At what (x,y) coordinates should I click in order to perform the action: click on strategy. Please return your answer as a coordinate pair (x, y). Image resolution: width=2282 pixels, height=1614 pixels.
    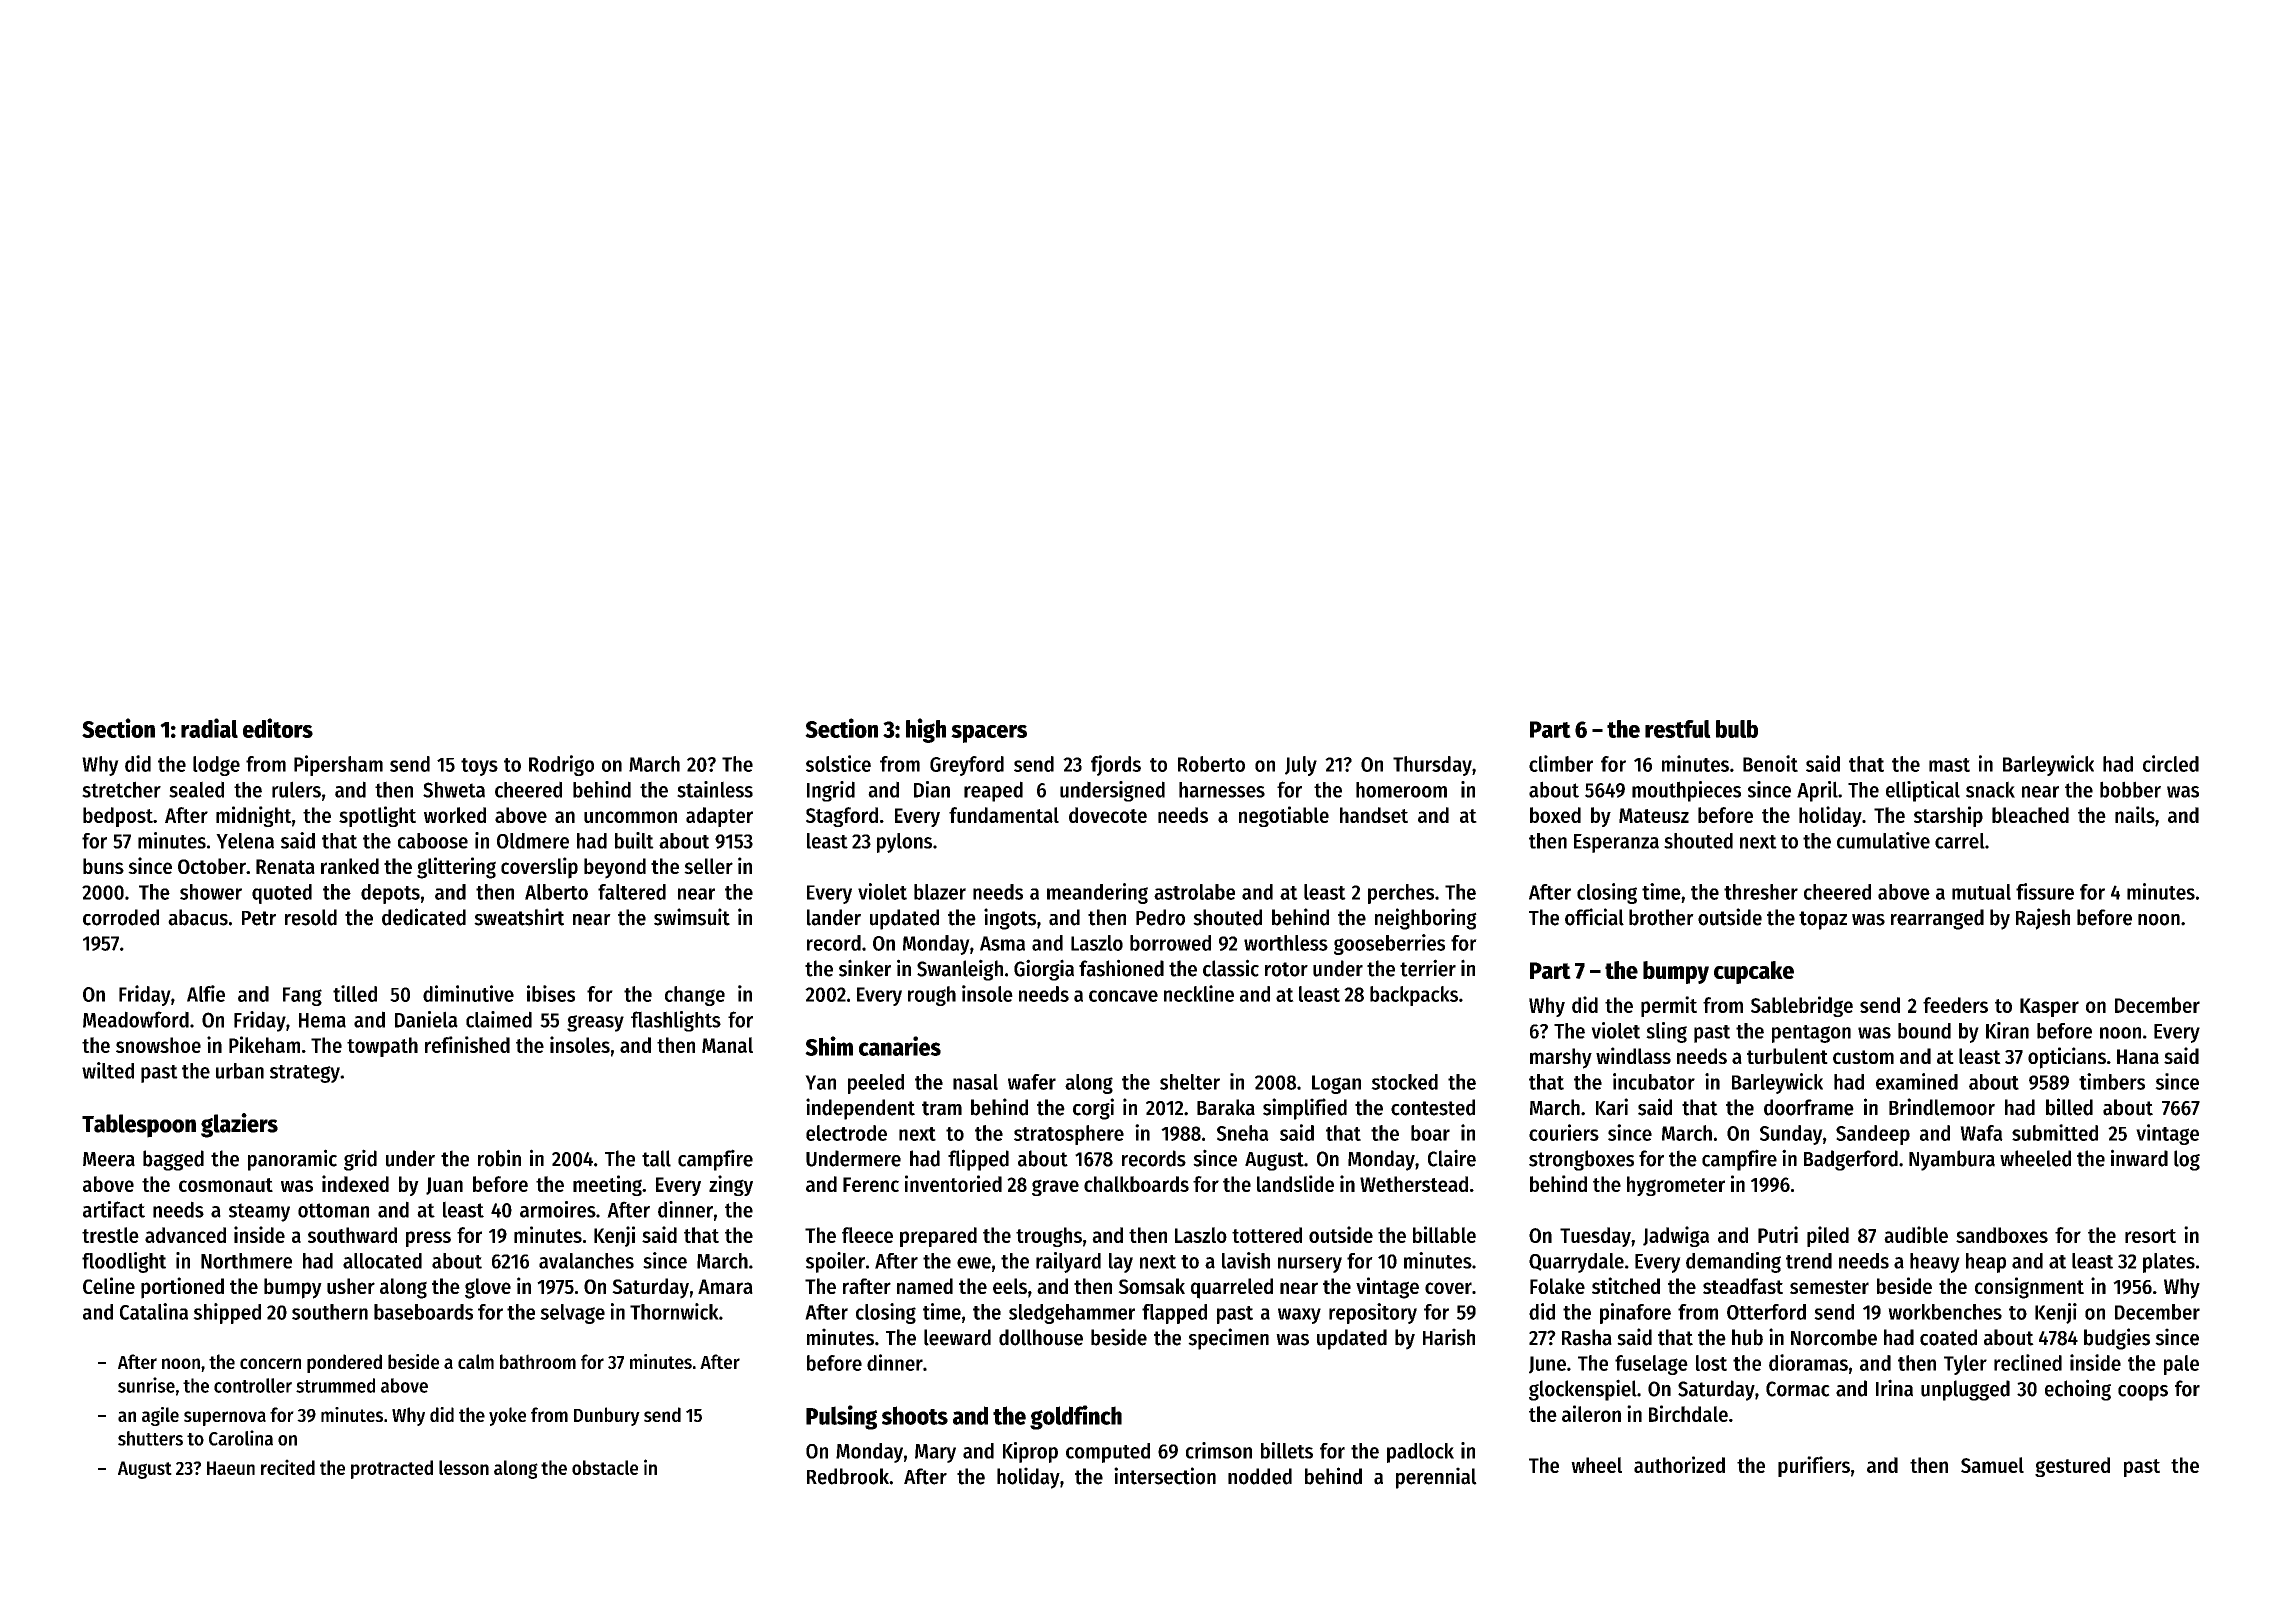
    Looking at the image, I should click on (305, 1074).
